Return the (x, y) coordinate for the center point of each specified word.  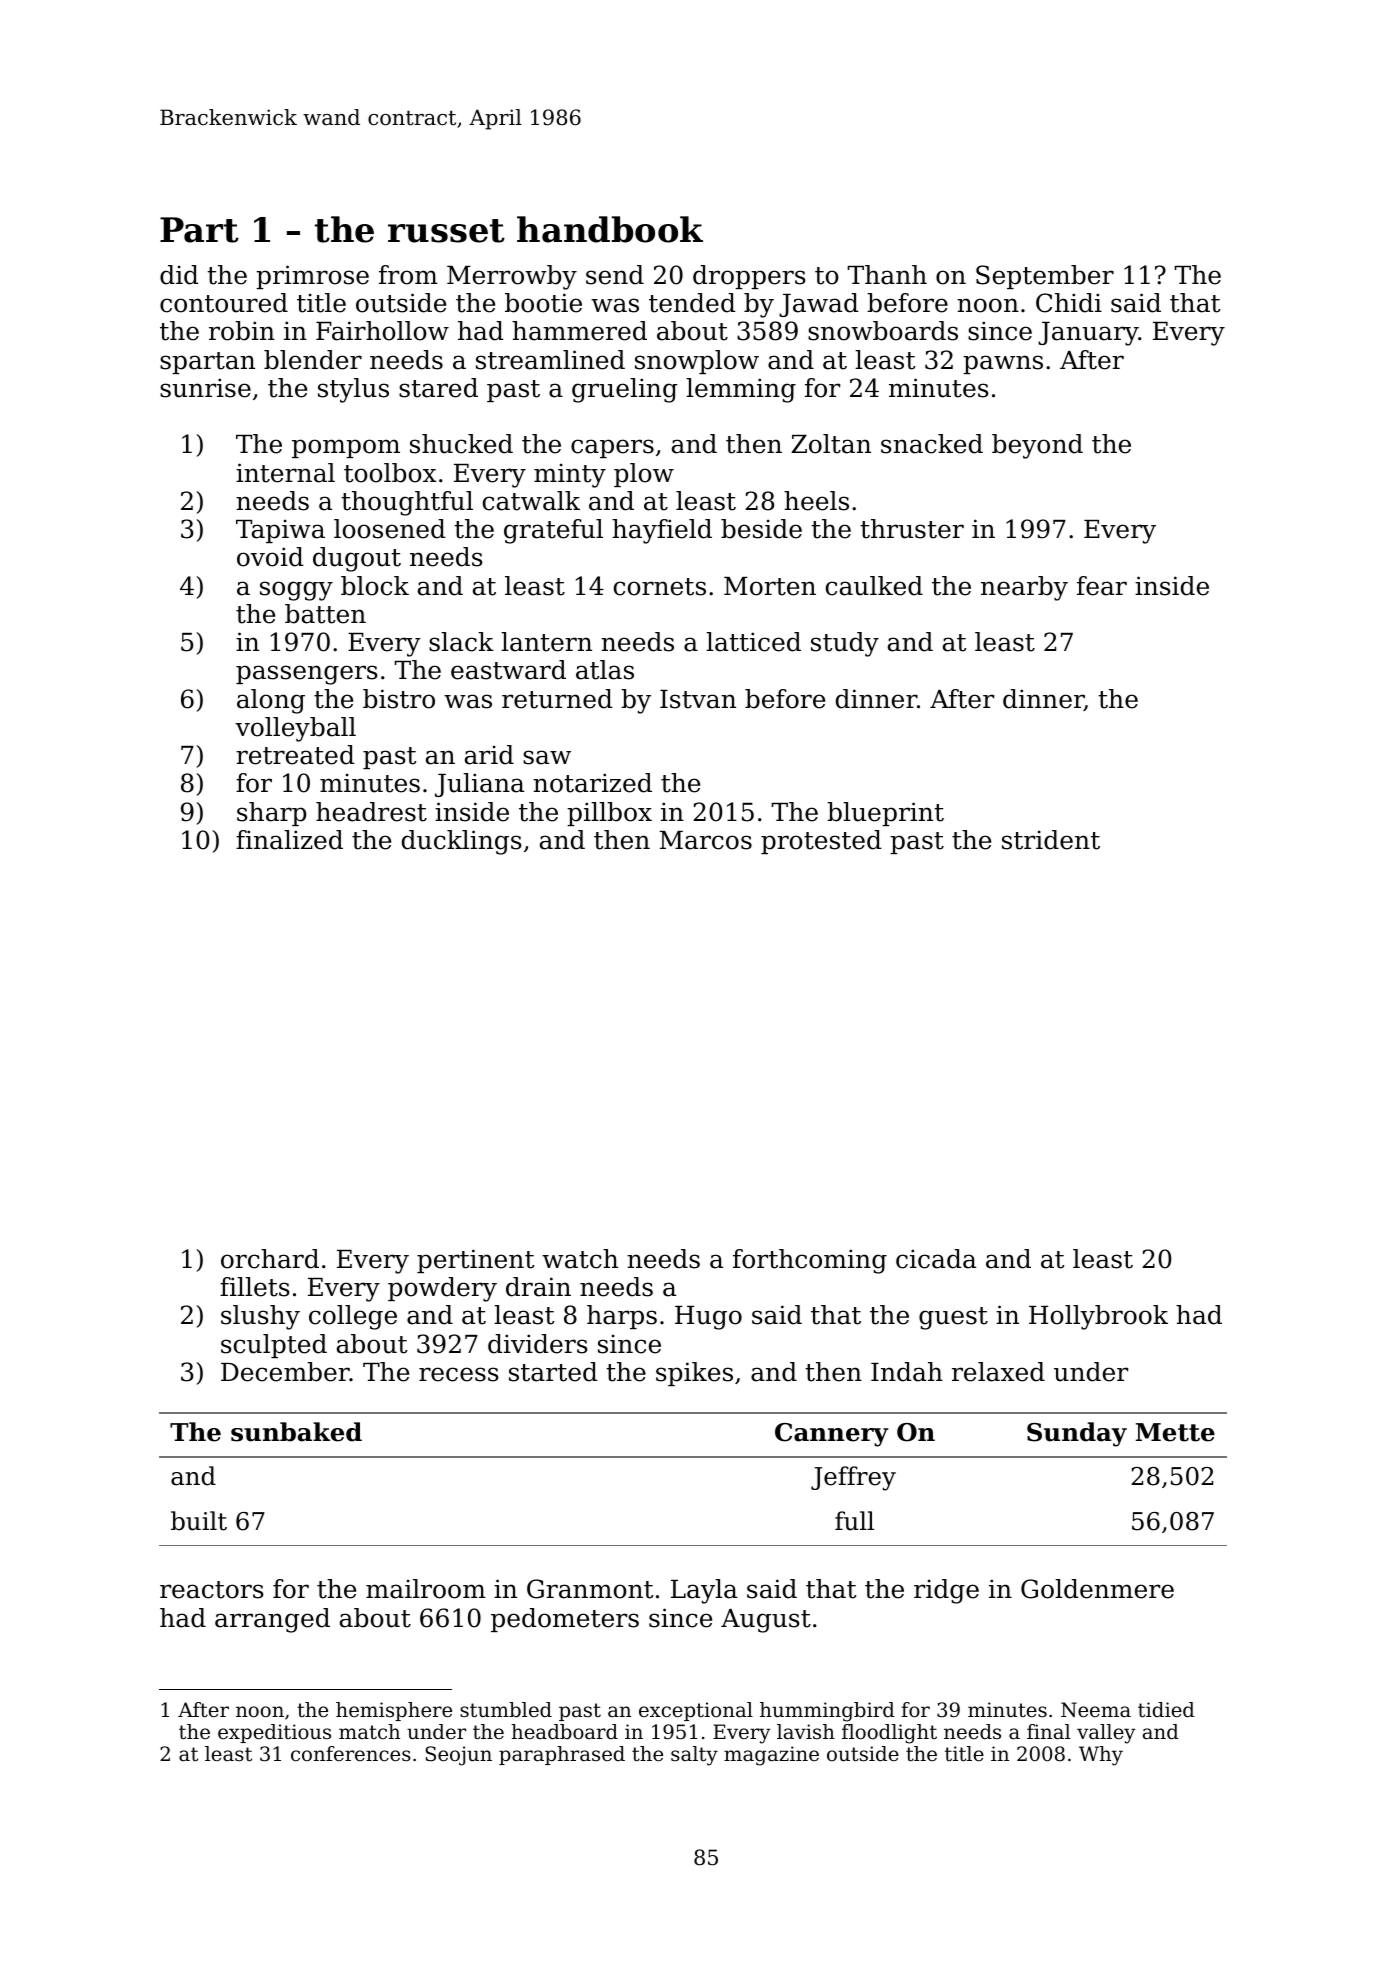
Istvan (698, 699)
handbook (610, 229)
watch (580, 1259)
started (553, 1372)
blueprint (885, 814)
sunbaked (296, 1432)
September (1045, 277)
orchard (270, 1259)
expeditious (274, 1733)
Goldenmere (1097, 1589)
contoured (224, 303)
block (375, 586)
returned (557, 699)
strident (1051, 840)
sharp (271, 814)
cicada (936, 1259)
